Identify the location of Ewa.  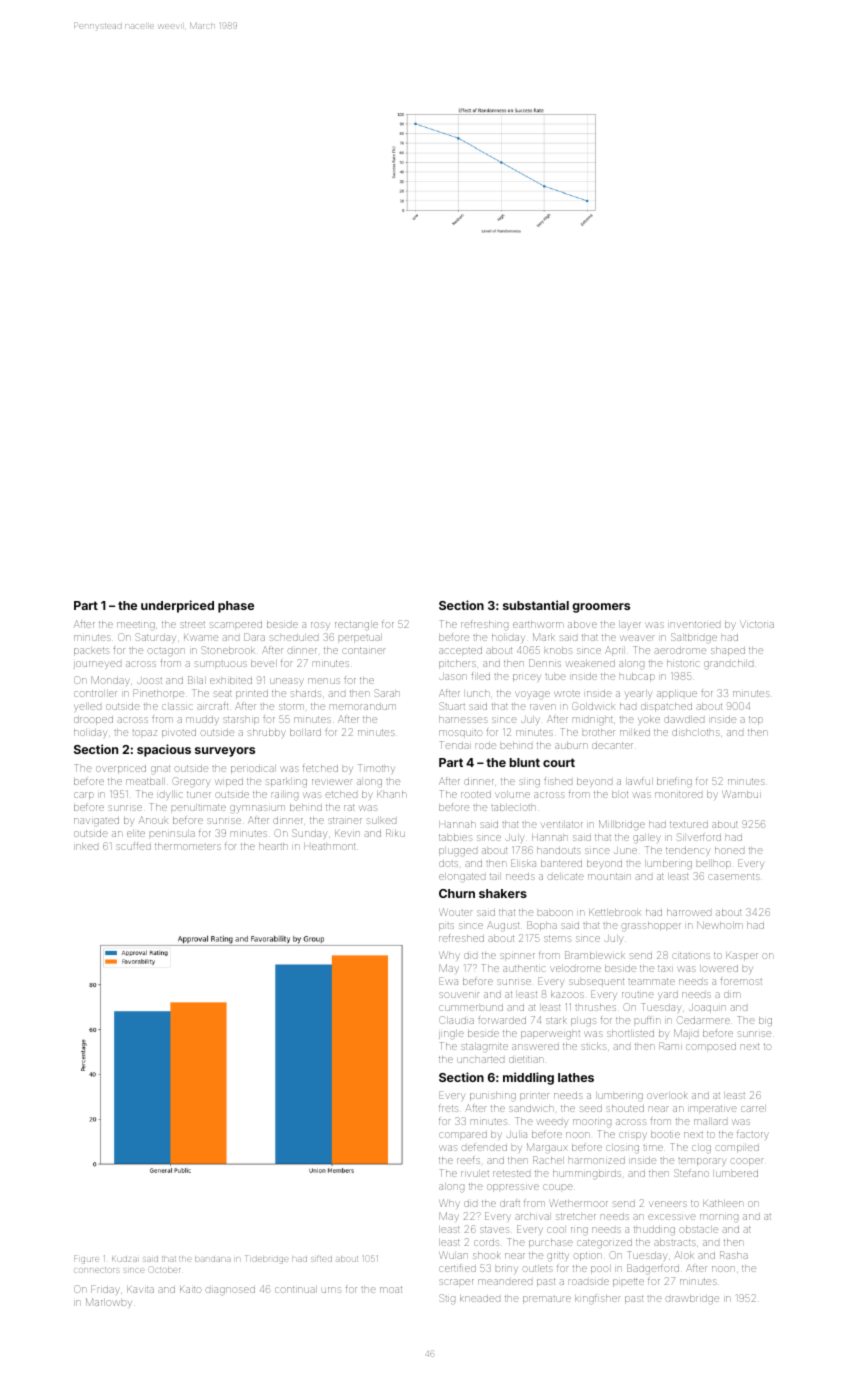
(448, 981).
